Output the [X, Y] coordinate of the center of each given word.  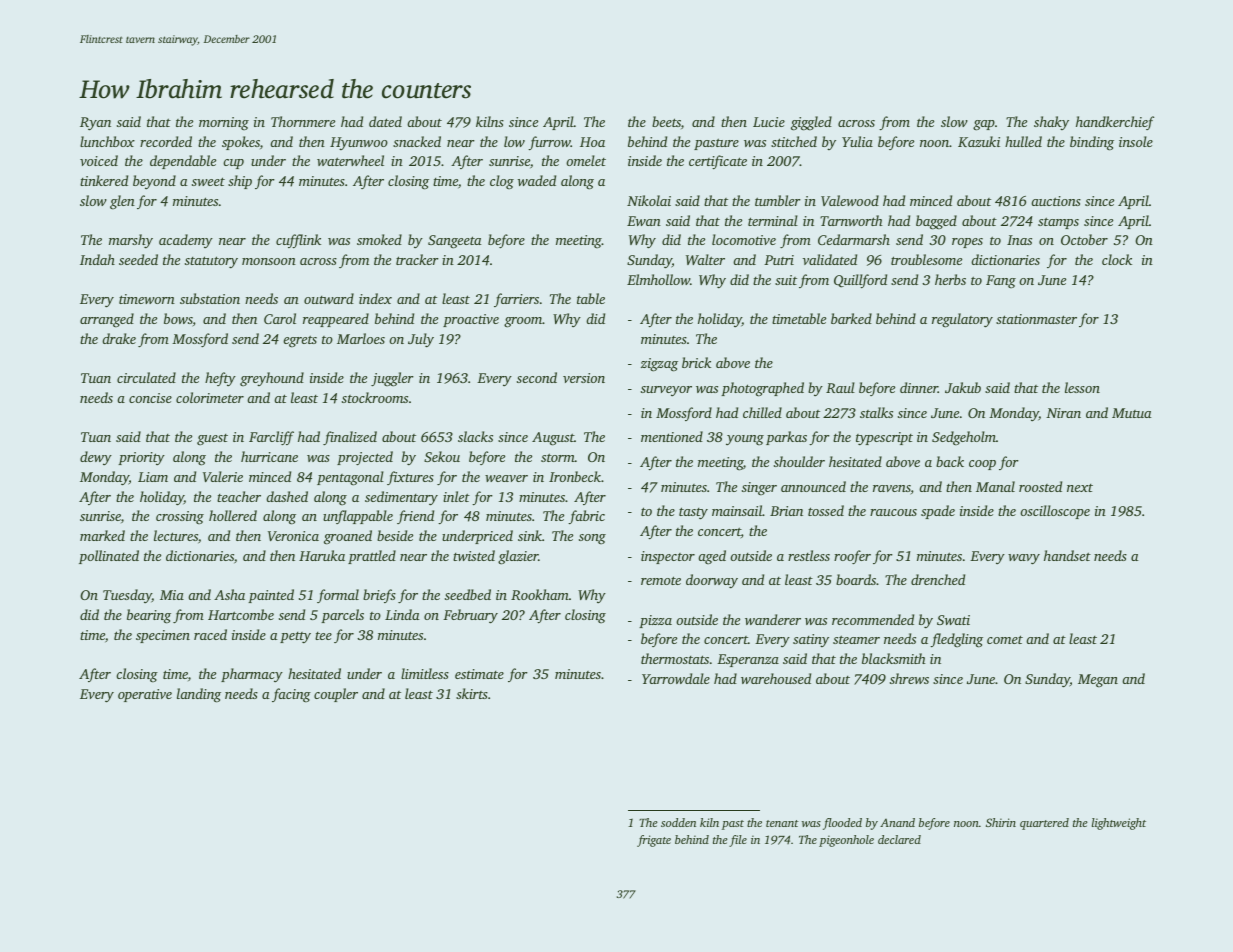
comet [1005, 639]
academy [186, 241]
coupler [336, 695]
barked [851, 318]
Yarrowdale [676, 678]
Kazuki [979, 141]
